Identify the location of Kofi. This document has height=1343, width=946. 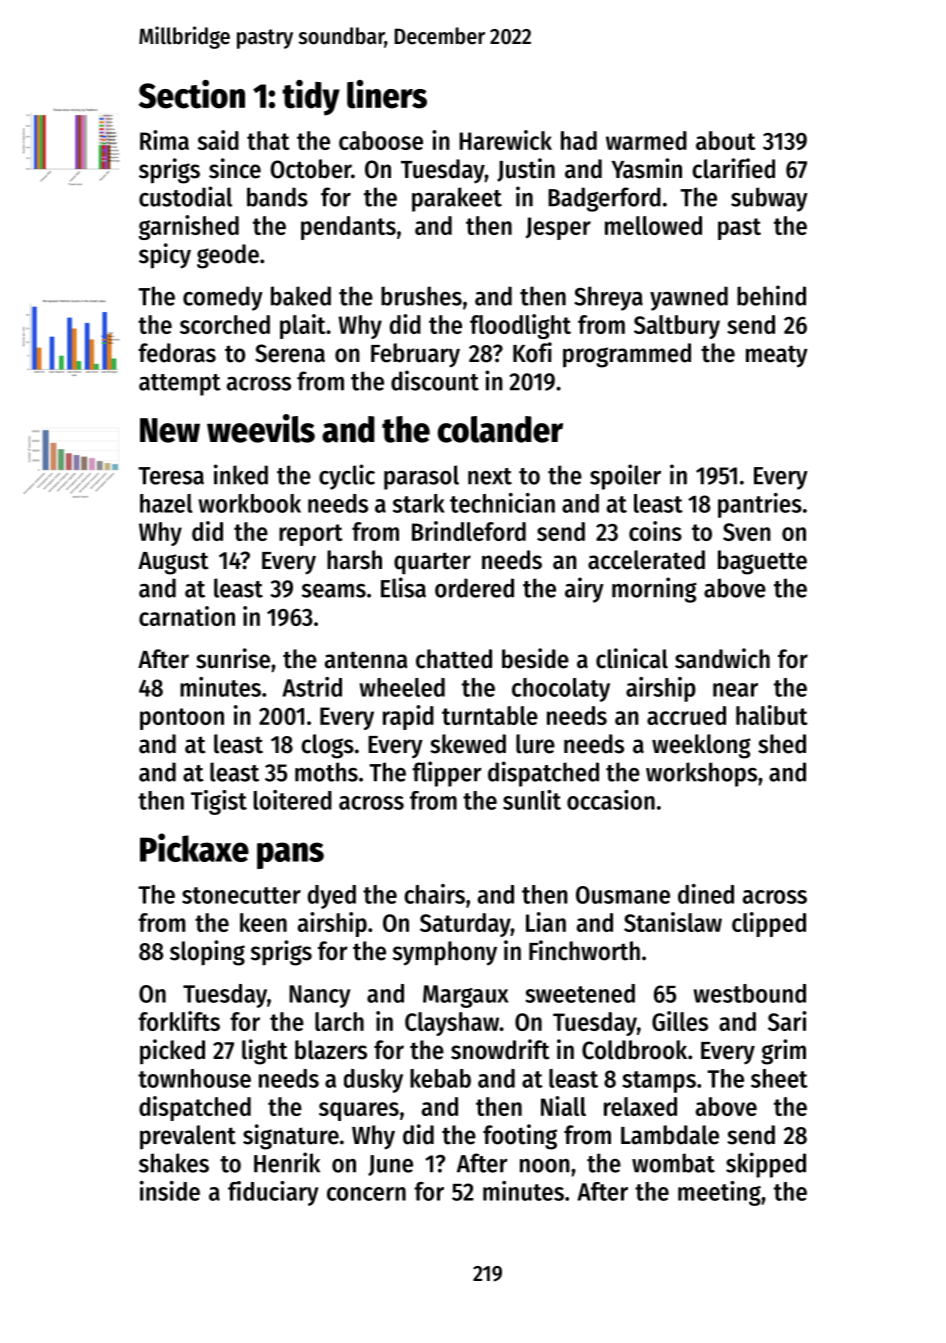
(532, 352).
